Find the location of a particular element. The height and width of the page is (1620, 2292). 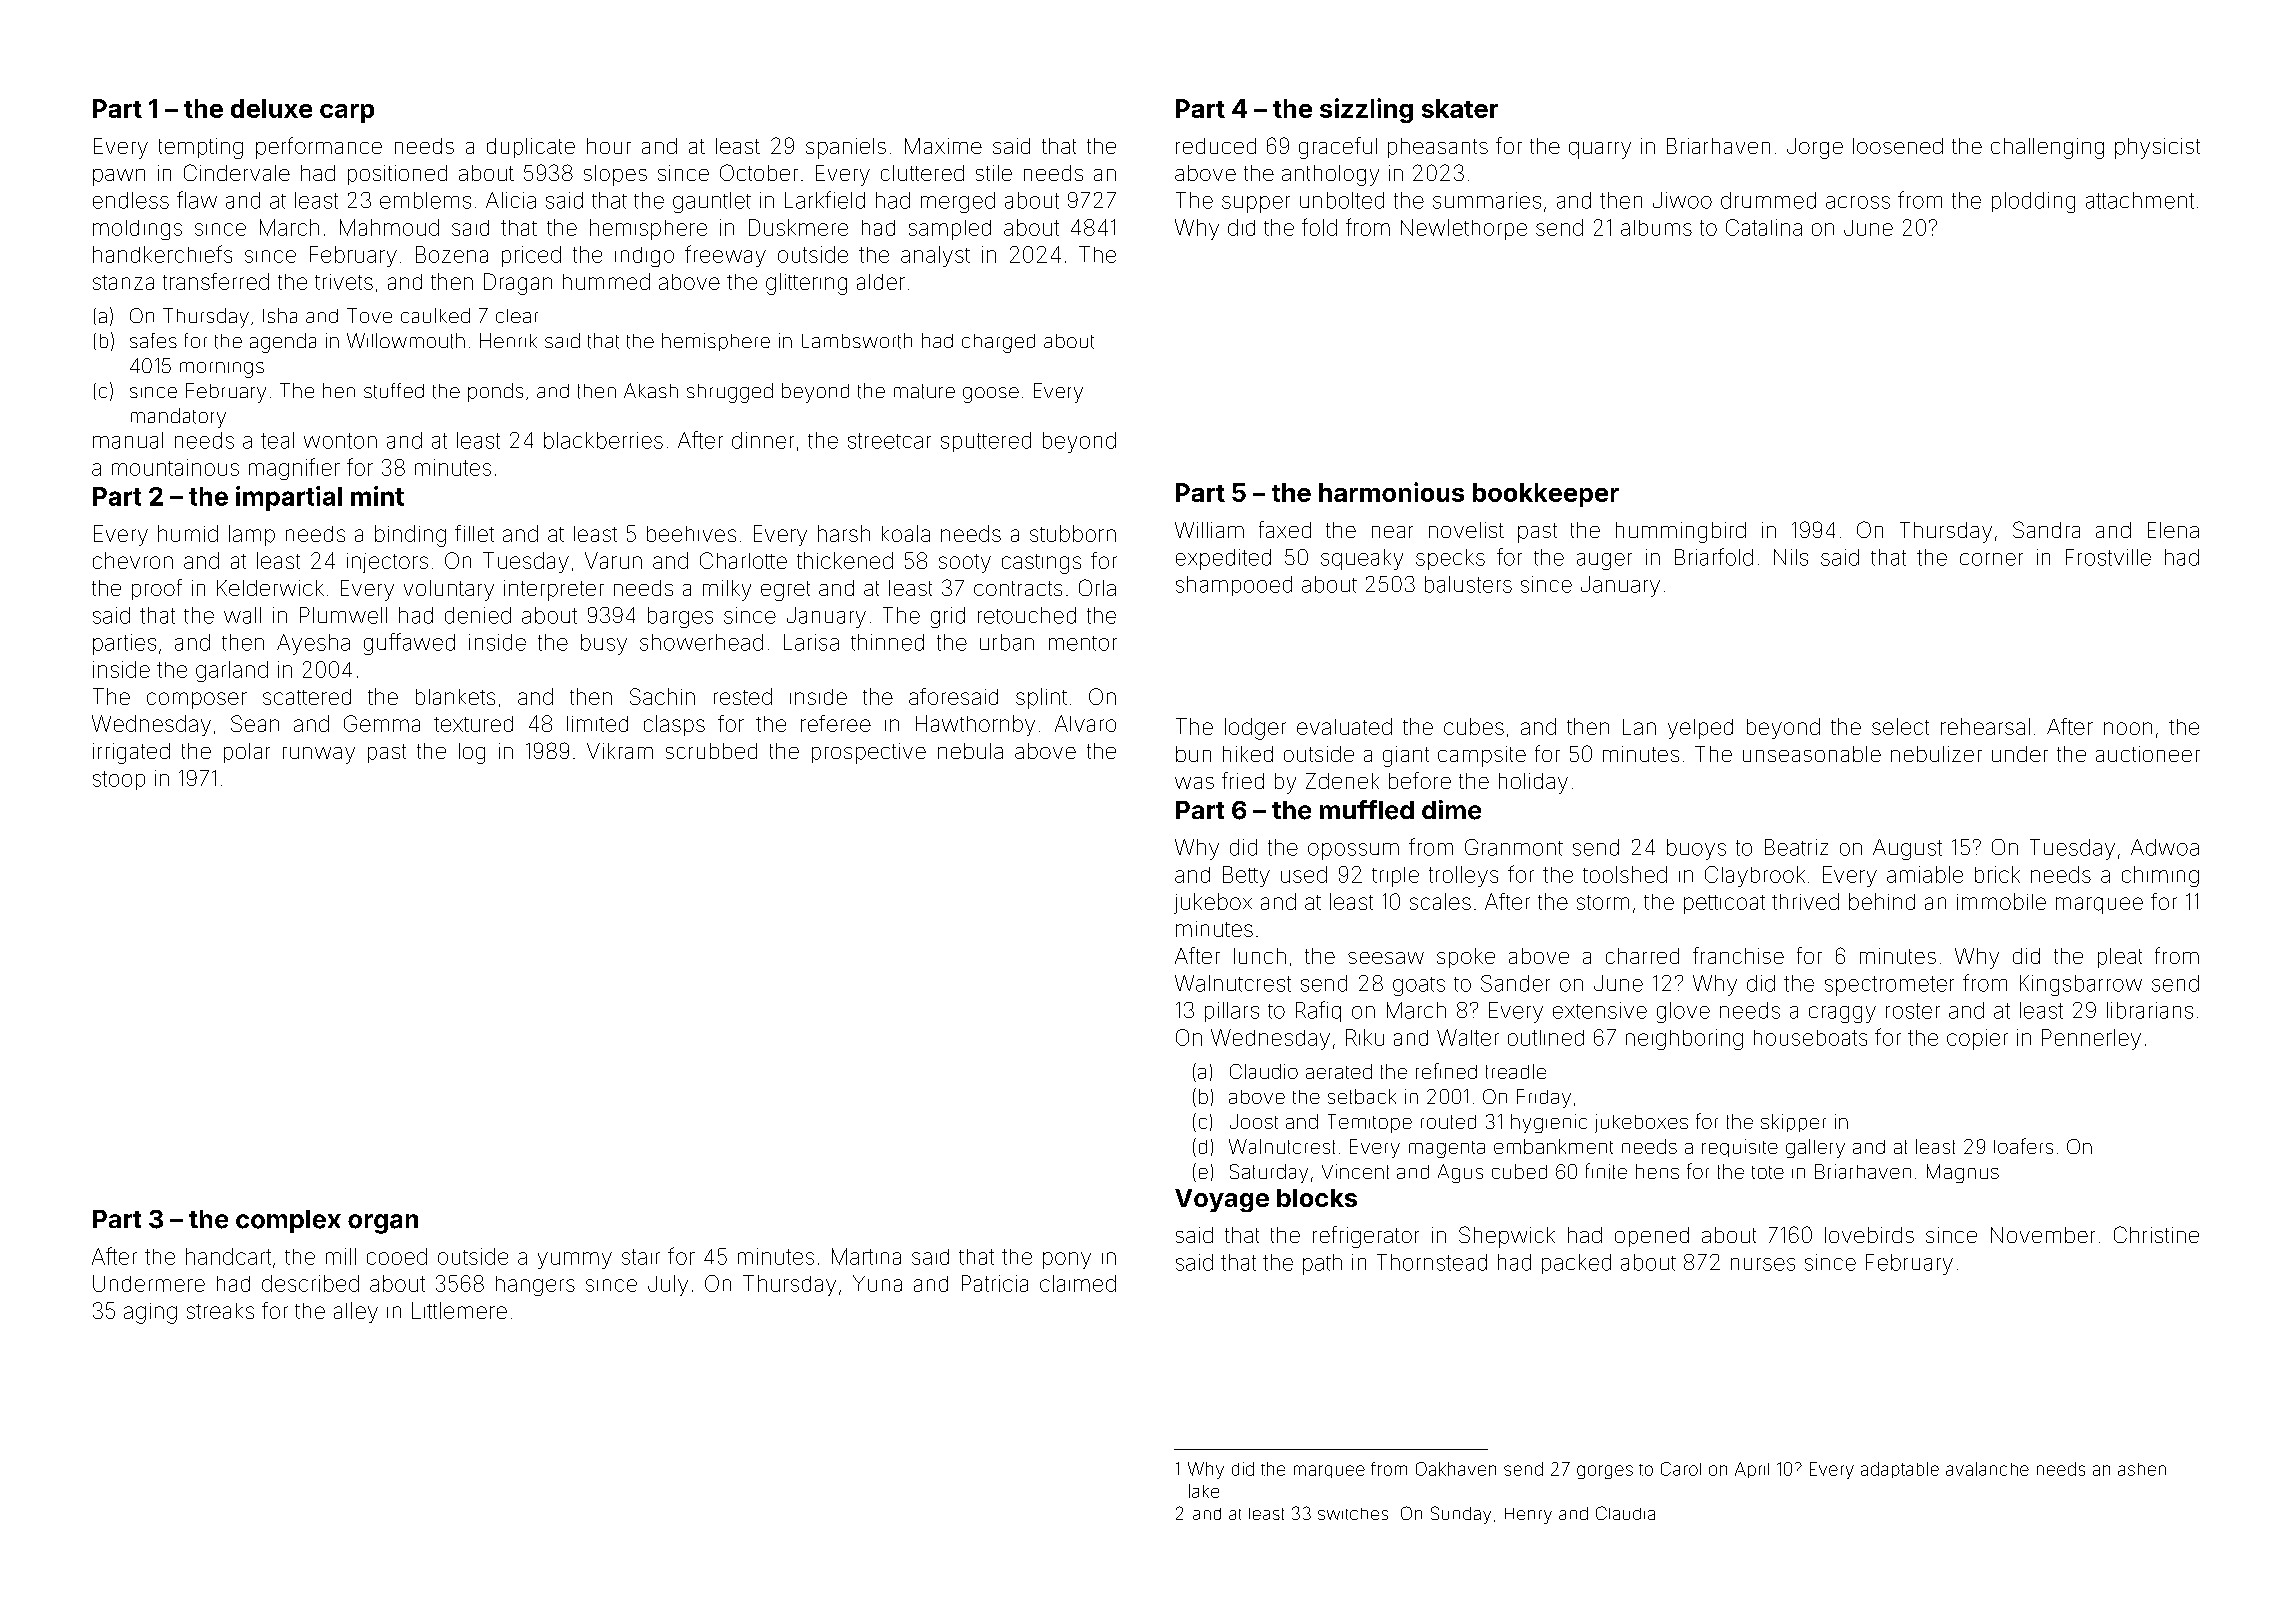

aging is located at coordinates (150, 1313).
